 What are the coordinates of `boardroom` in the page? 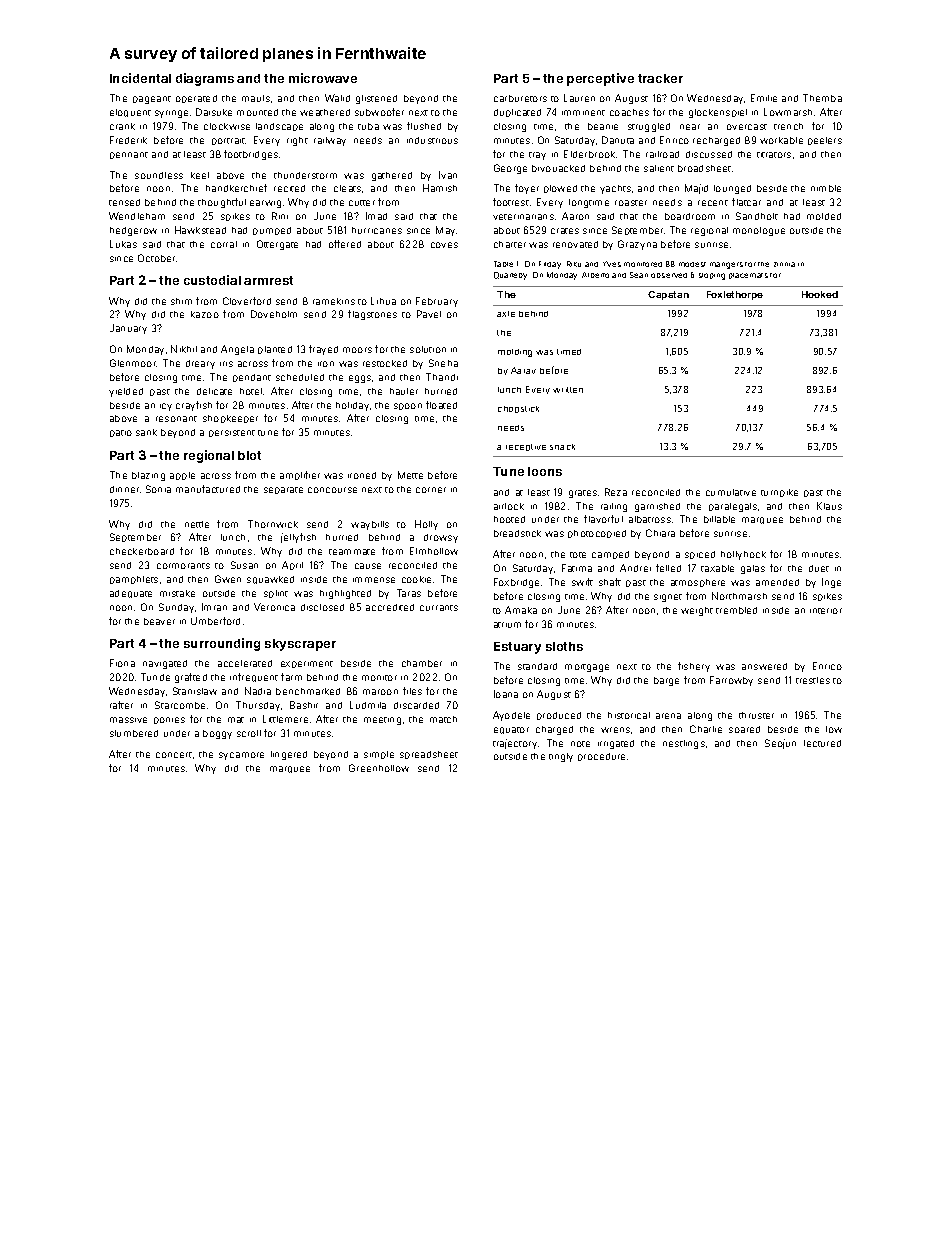 It's located at (690, 216).
